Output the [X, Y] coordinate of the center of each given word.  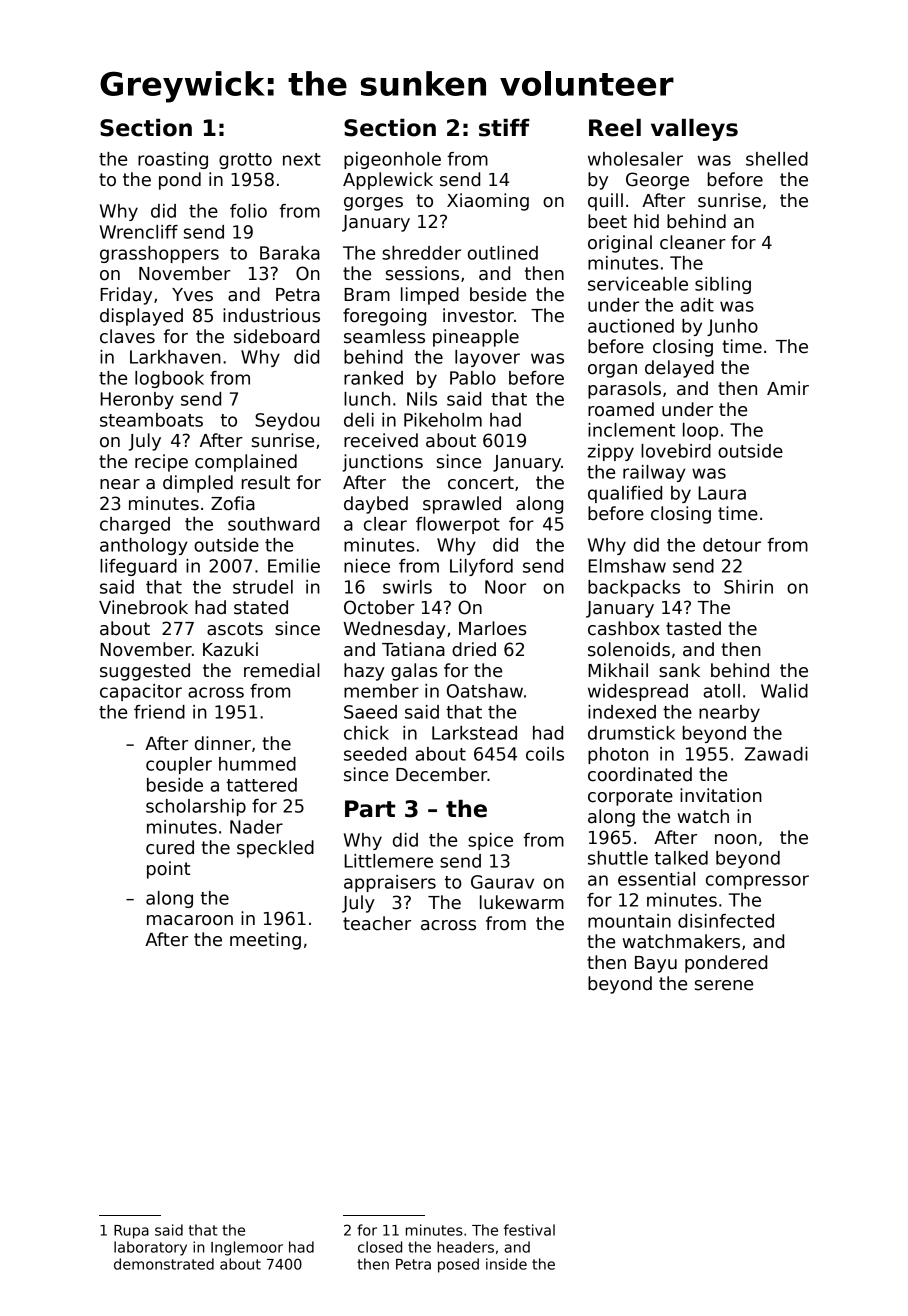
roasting [173, 160]
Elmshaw [627, 566]
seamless [384, 336]
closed [380, 1247]
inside [506, 1264]
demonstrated [164, 1264]
